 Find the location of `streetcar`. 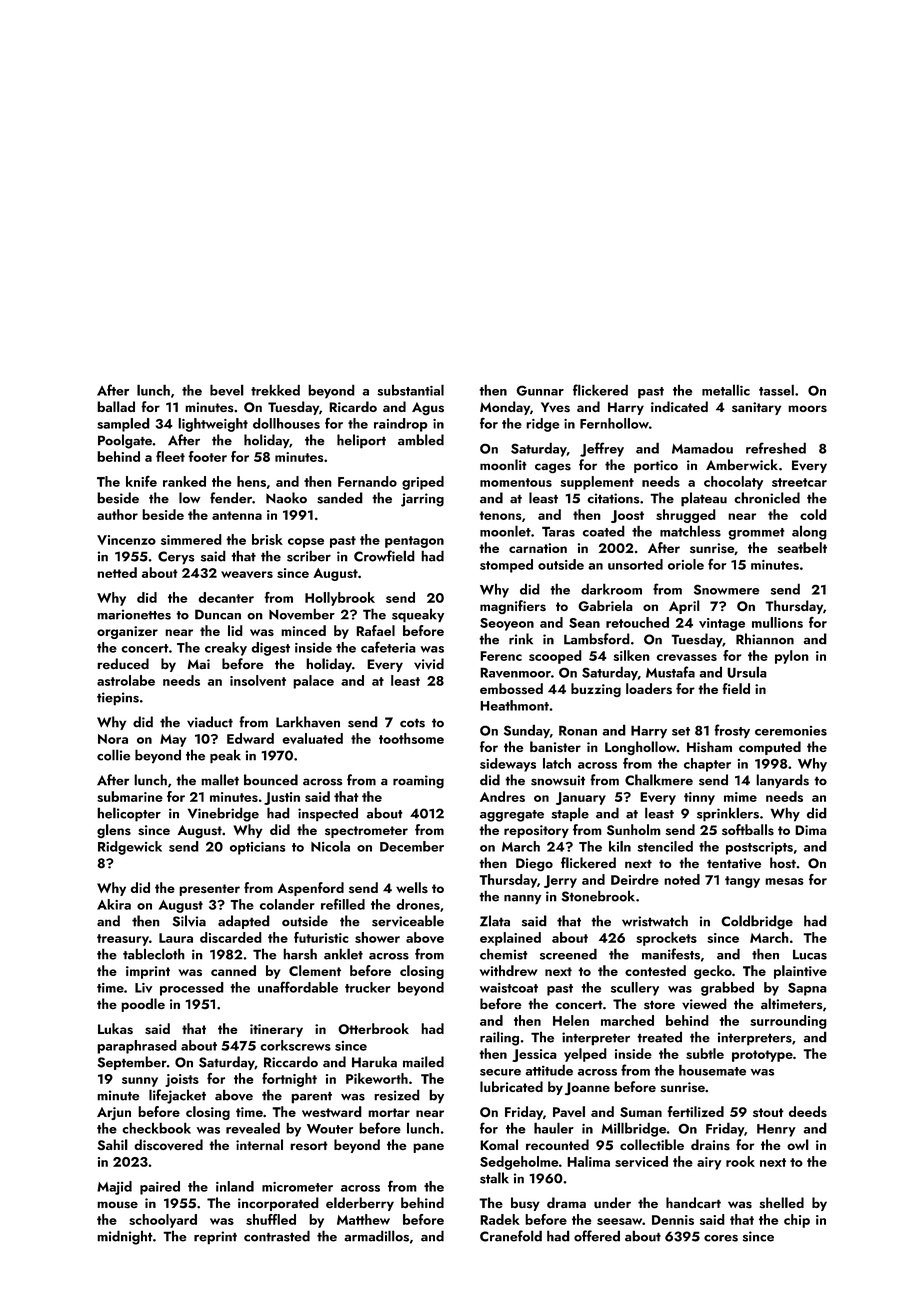

streetcar is located at coordinates (799, 482).
